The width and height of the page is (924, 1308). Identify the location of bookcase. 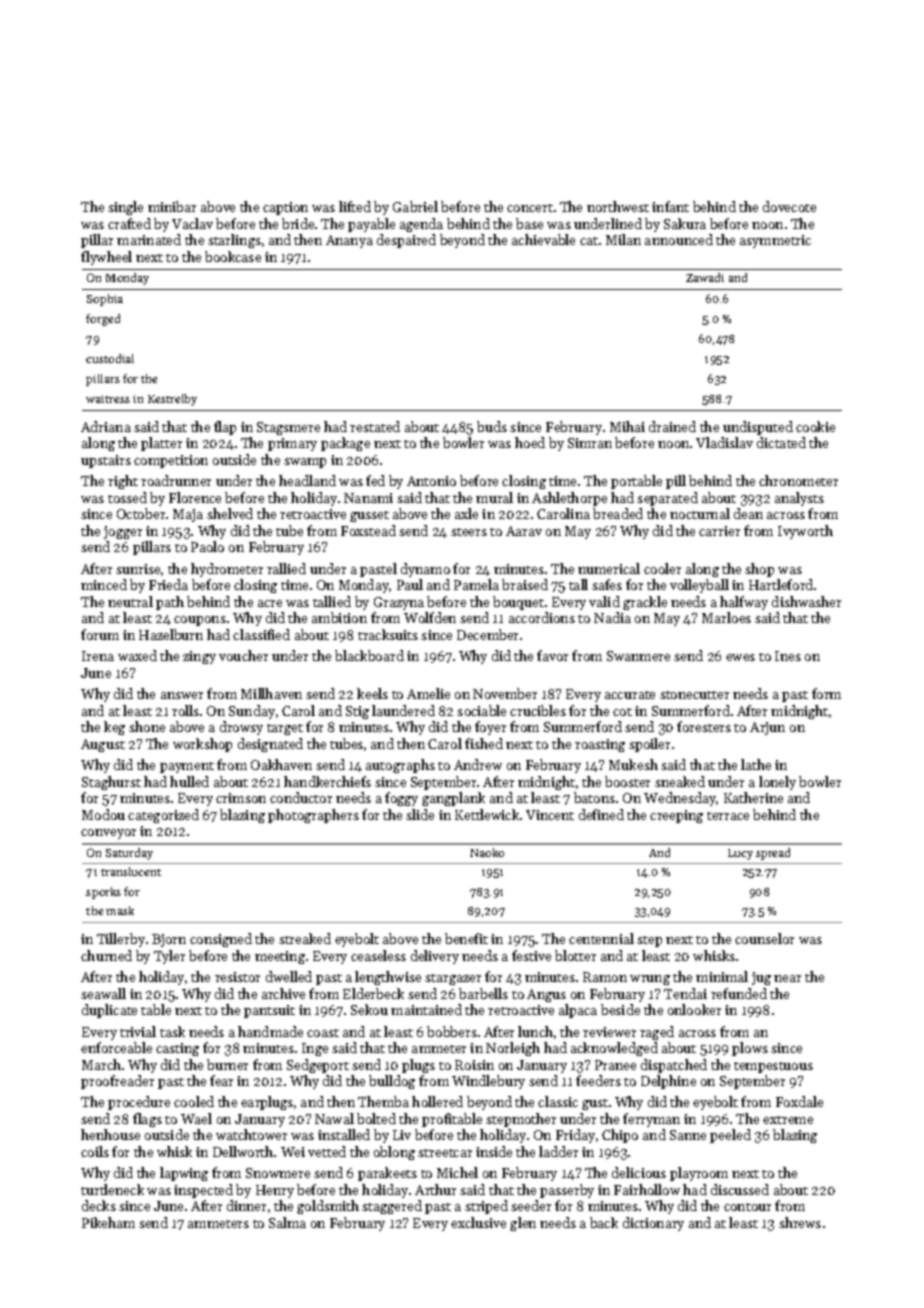
(233, 256).
